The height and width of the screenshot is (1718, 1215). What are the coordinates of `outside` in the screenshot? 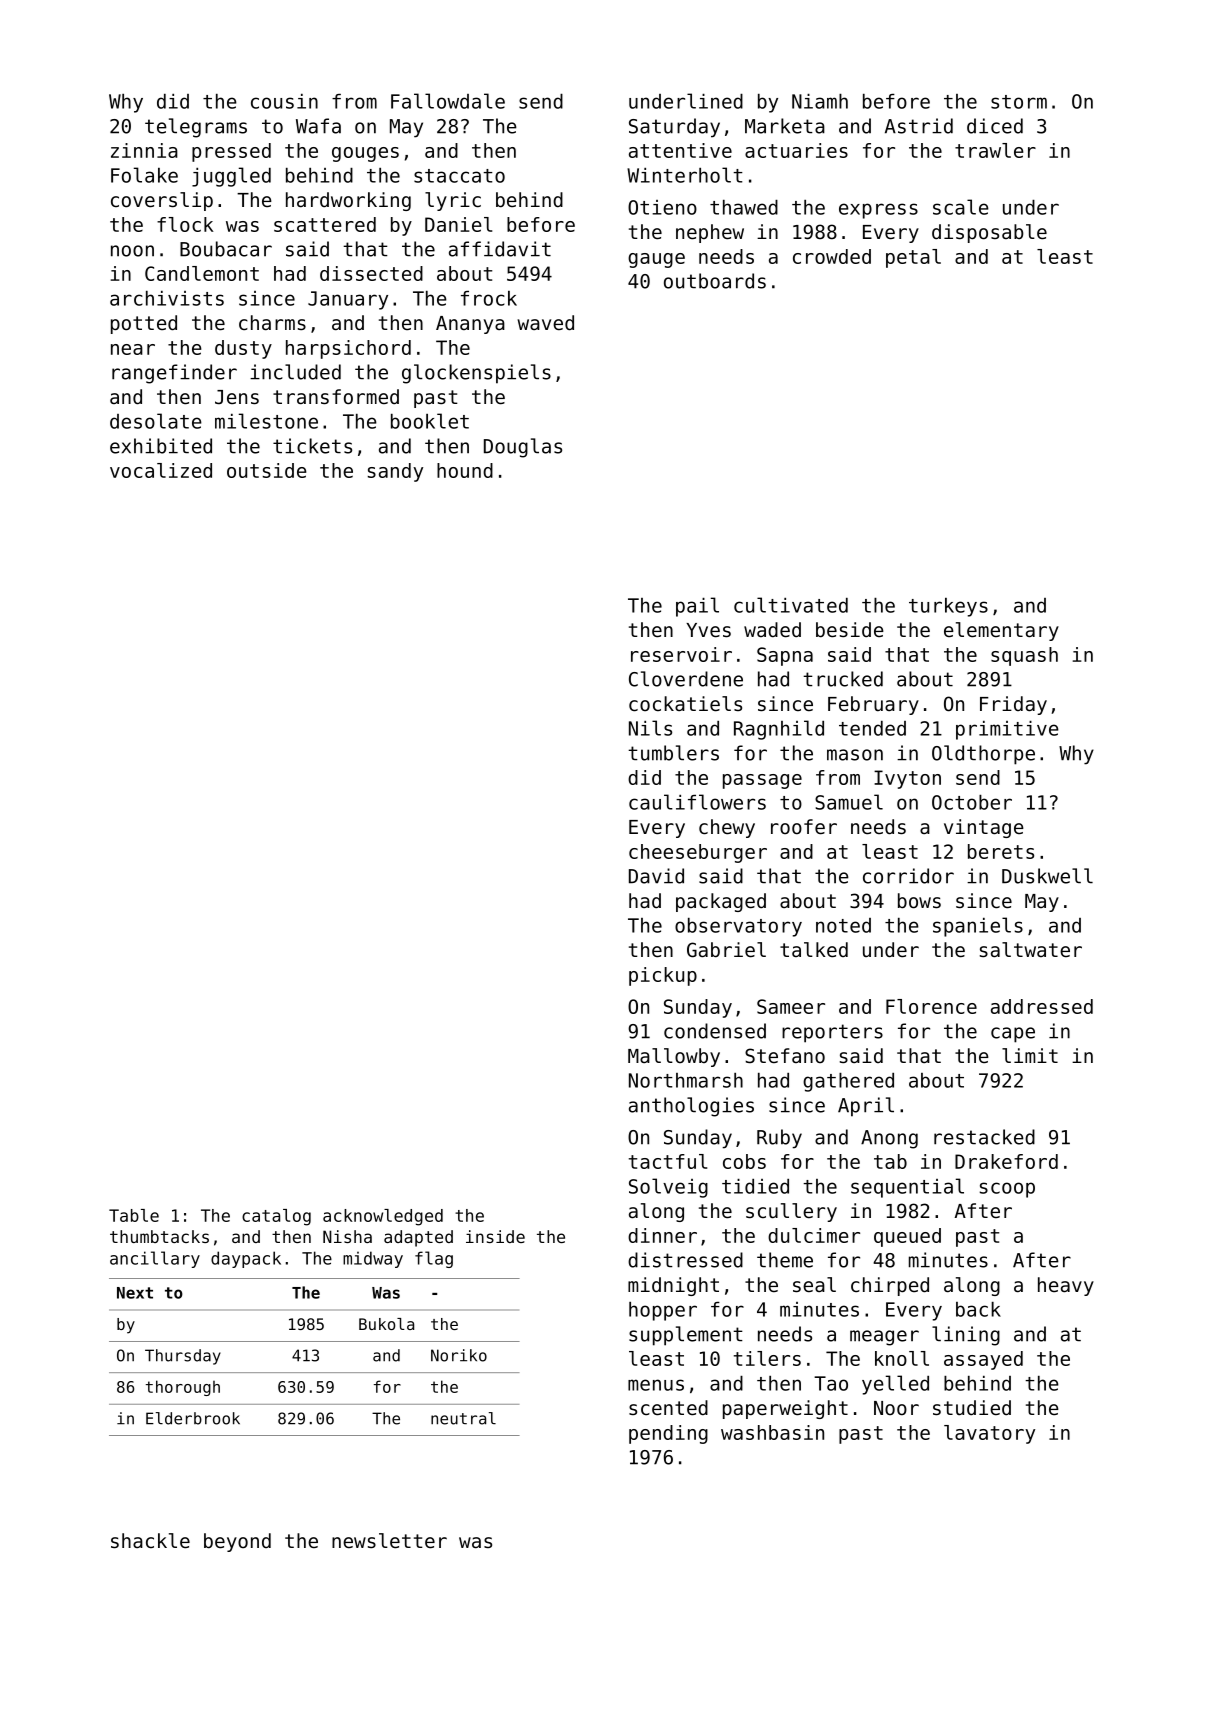 It's located at (266, 470).
